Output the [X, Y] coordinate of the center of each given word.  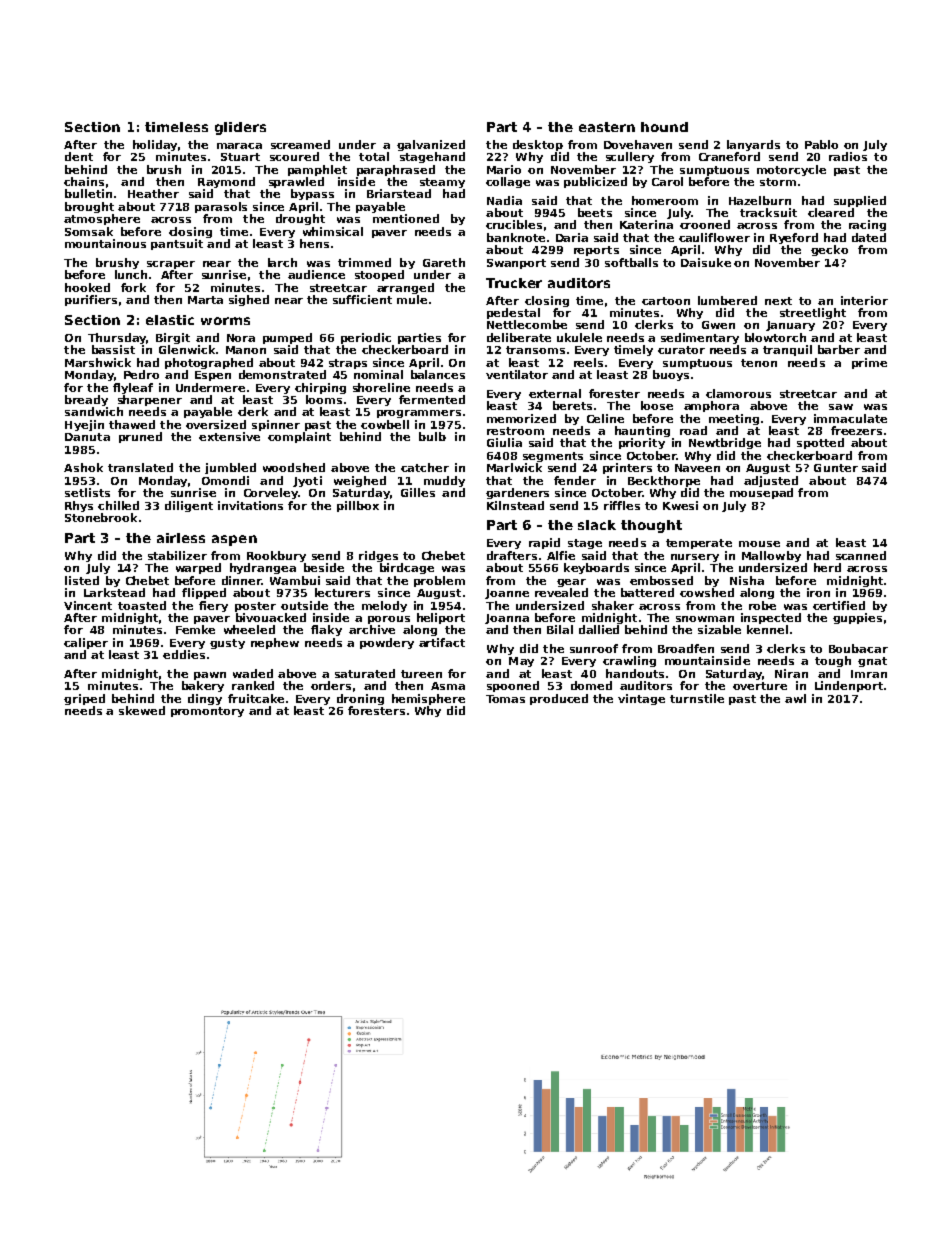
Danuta [87, 437]
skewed [142, 710]
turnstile [697, 698]
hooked [87, 287]
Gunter [836, 468]
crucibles [514, 224]
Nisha [747, 580]
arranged [405, 288]
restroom [515, 431]
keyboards [596, 568]
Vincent [88, 605]
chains [84, 181]
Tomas [505, 699]
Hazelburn [760, 200]
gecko [829, 250]
